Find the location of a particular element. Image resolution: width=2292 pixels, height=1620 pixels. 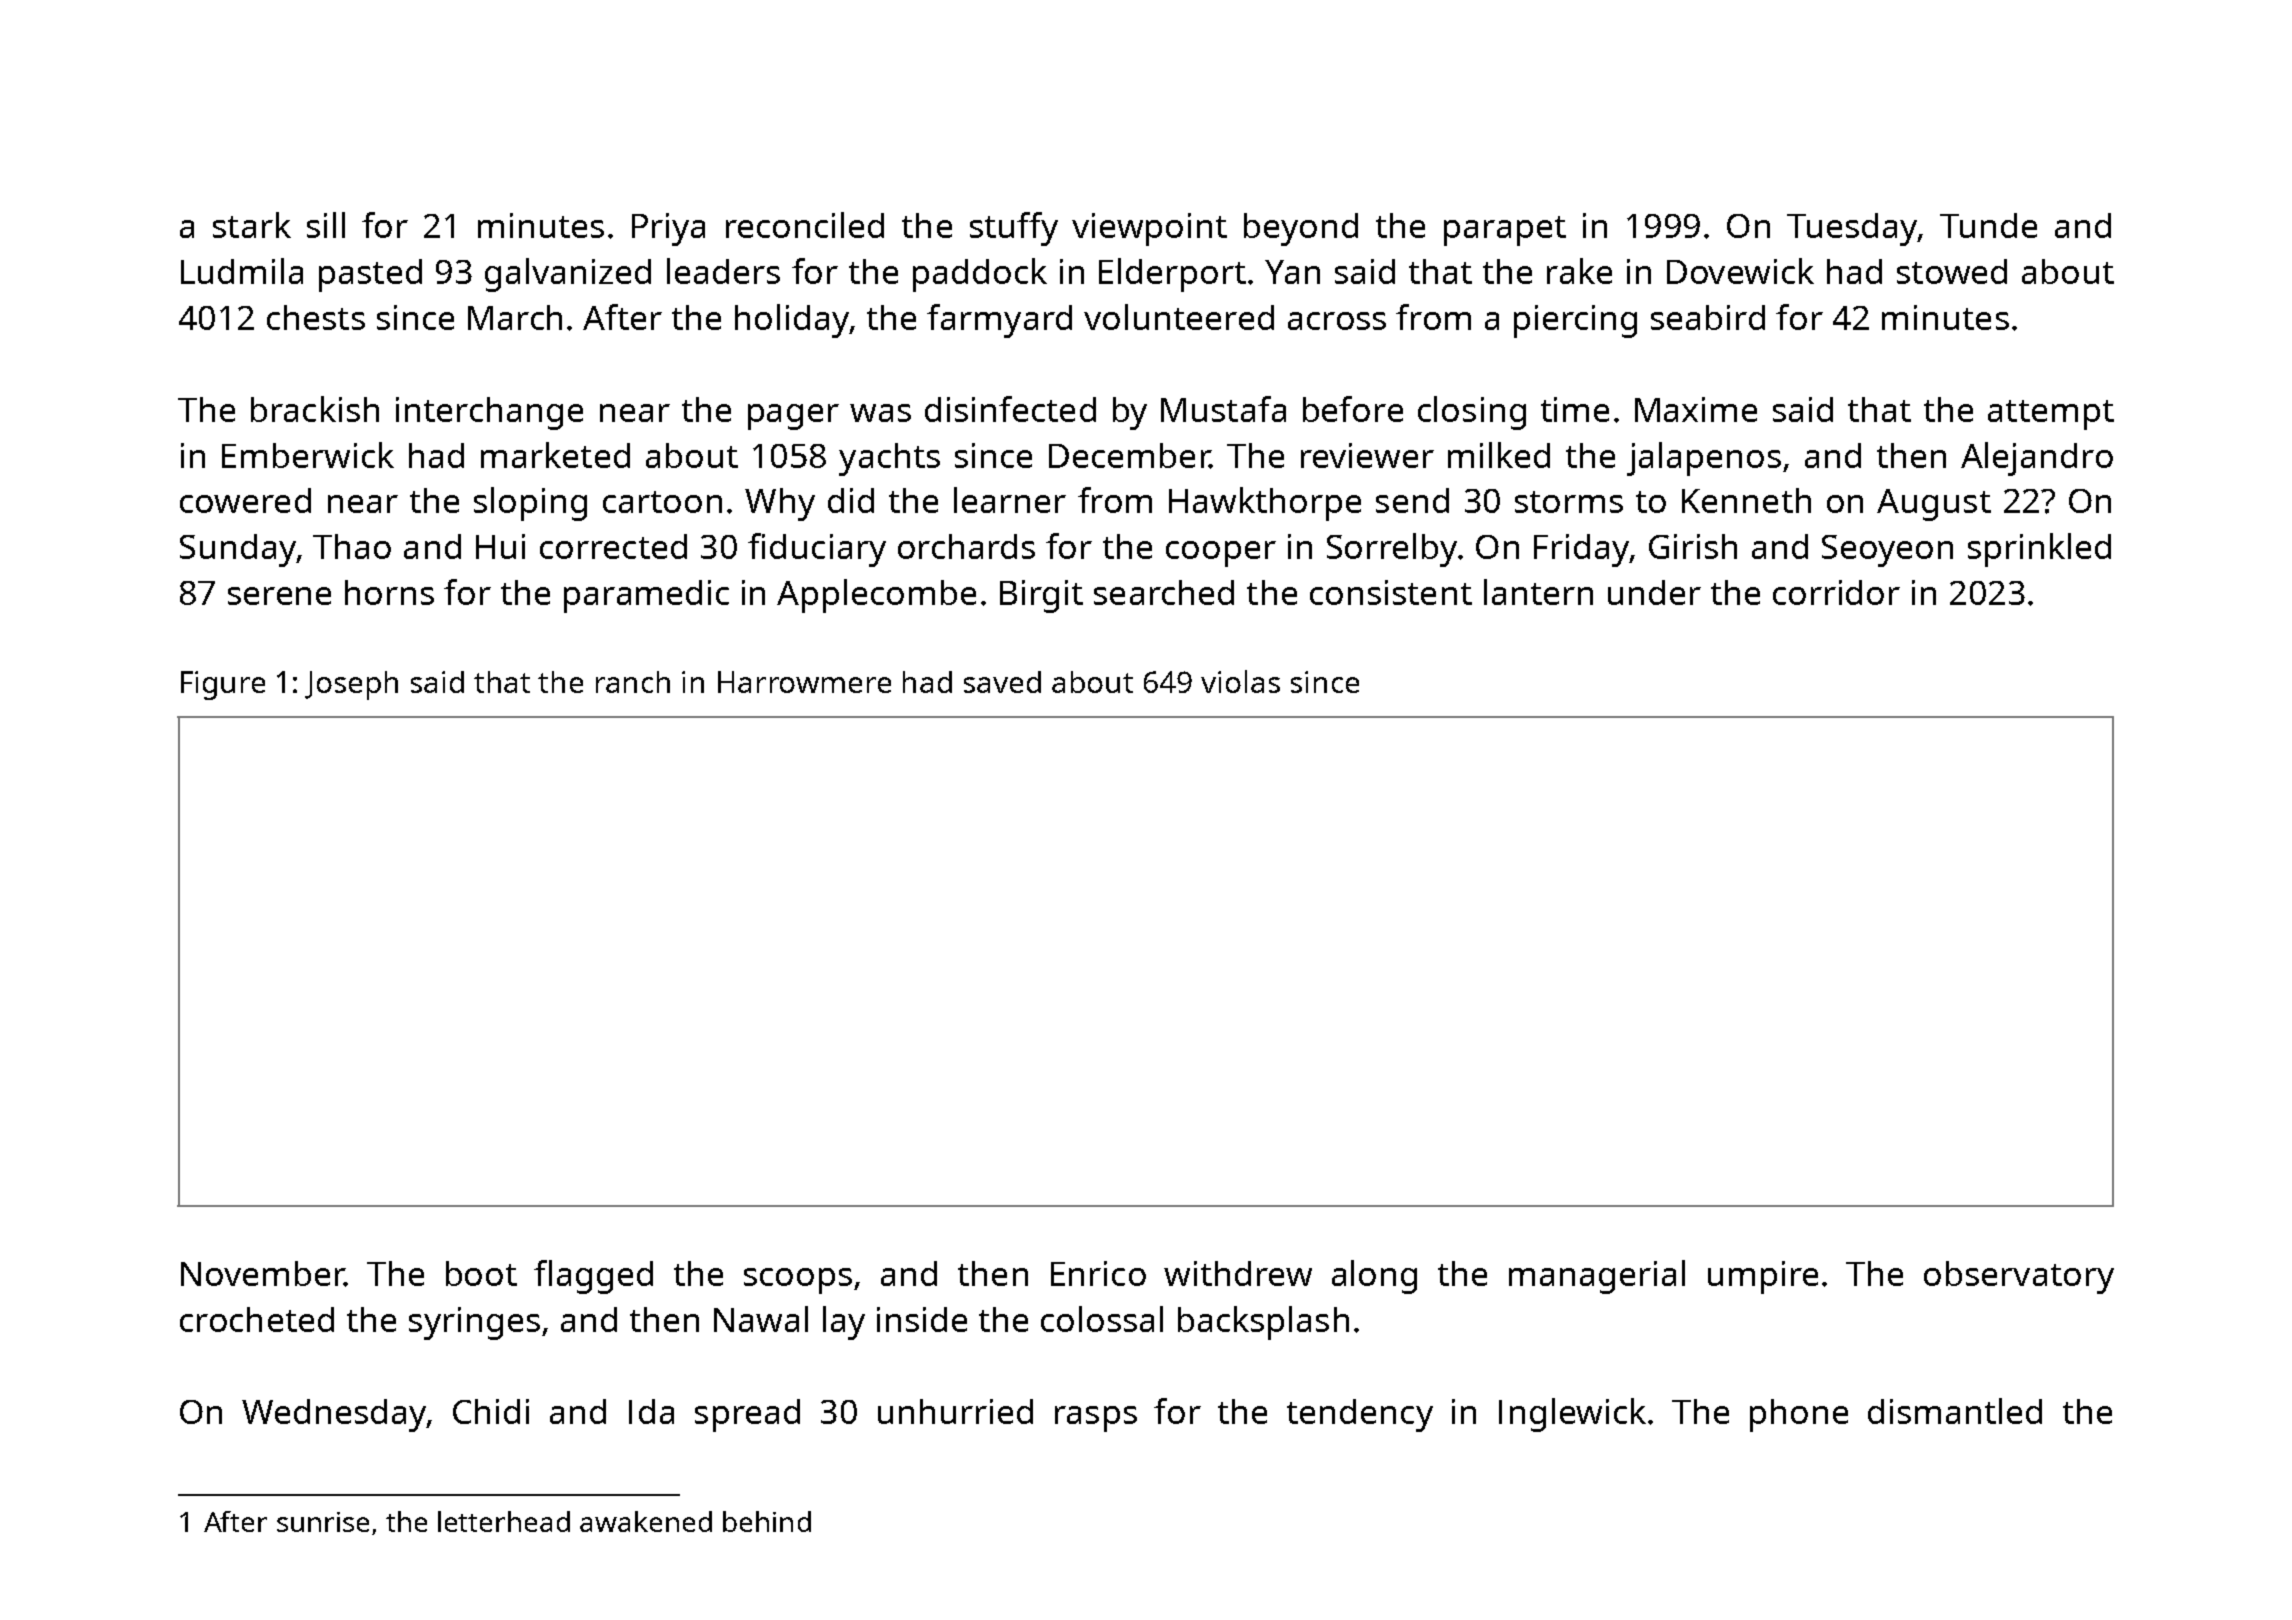

viewpoint is located at coordinates (1149, 229).
